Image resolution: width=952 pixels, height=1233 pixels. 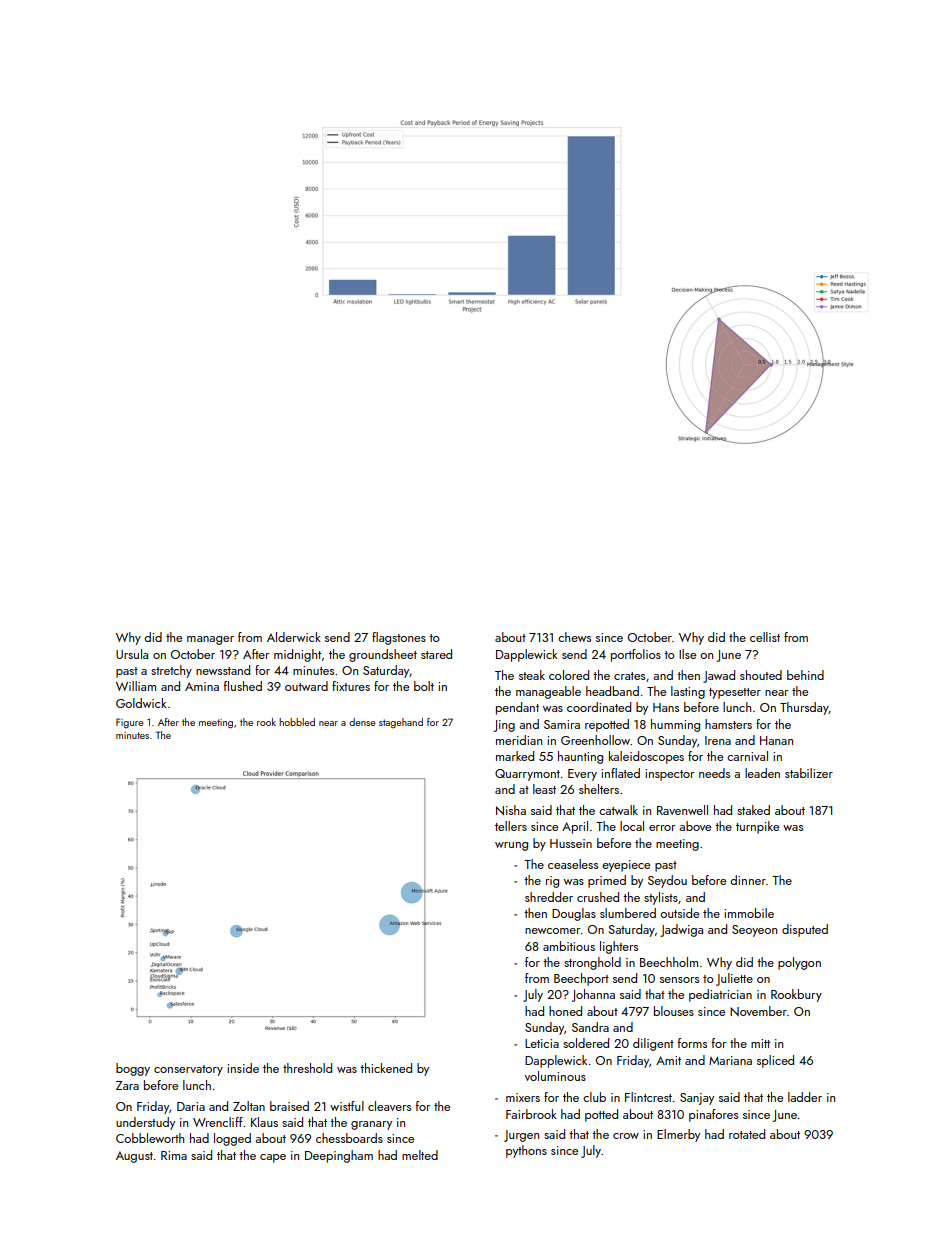 I want to click on wrung, so click(x=511, y=846).
